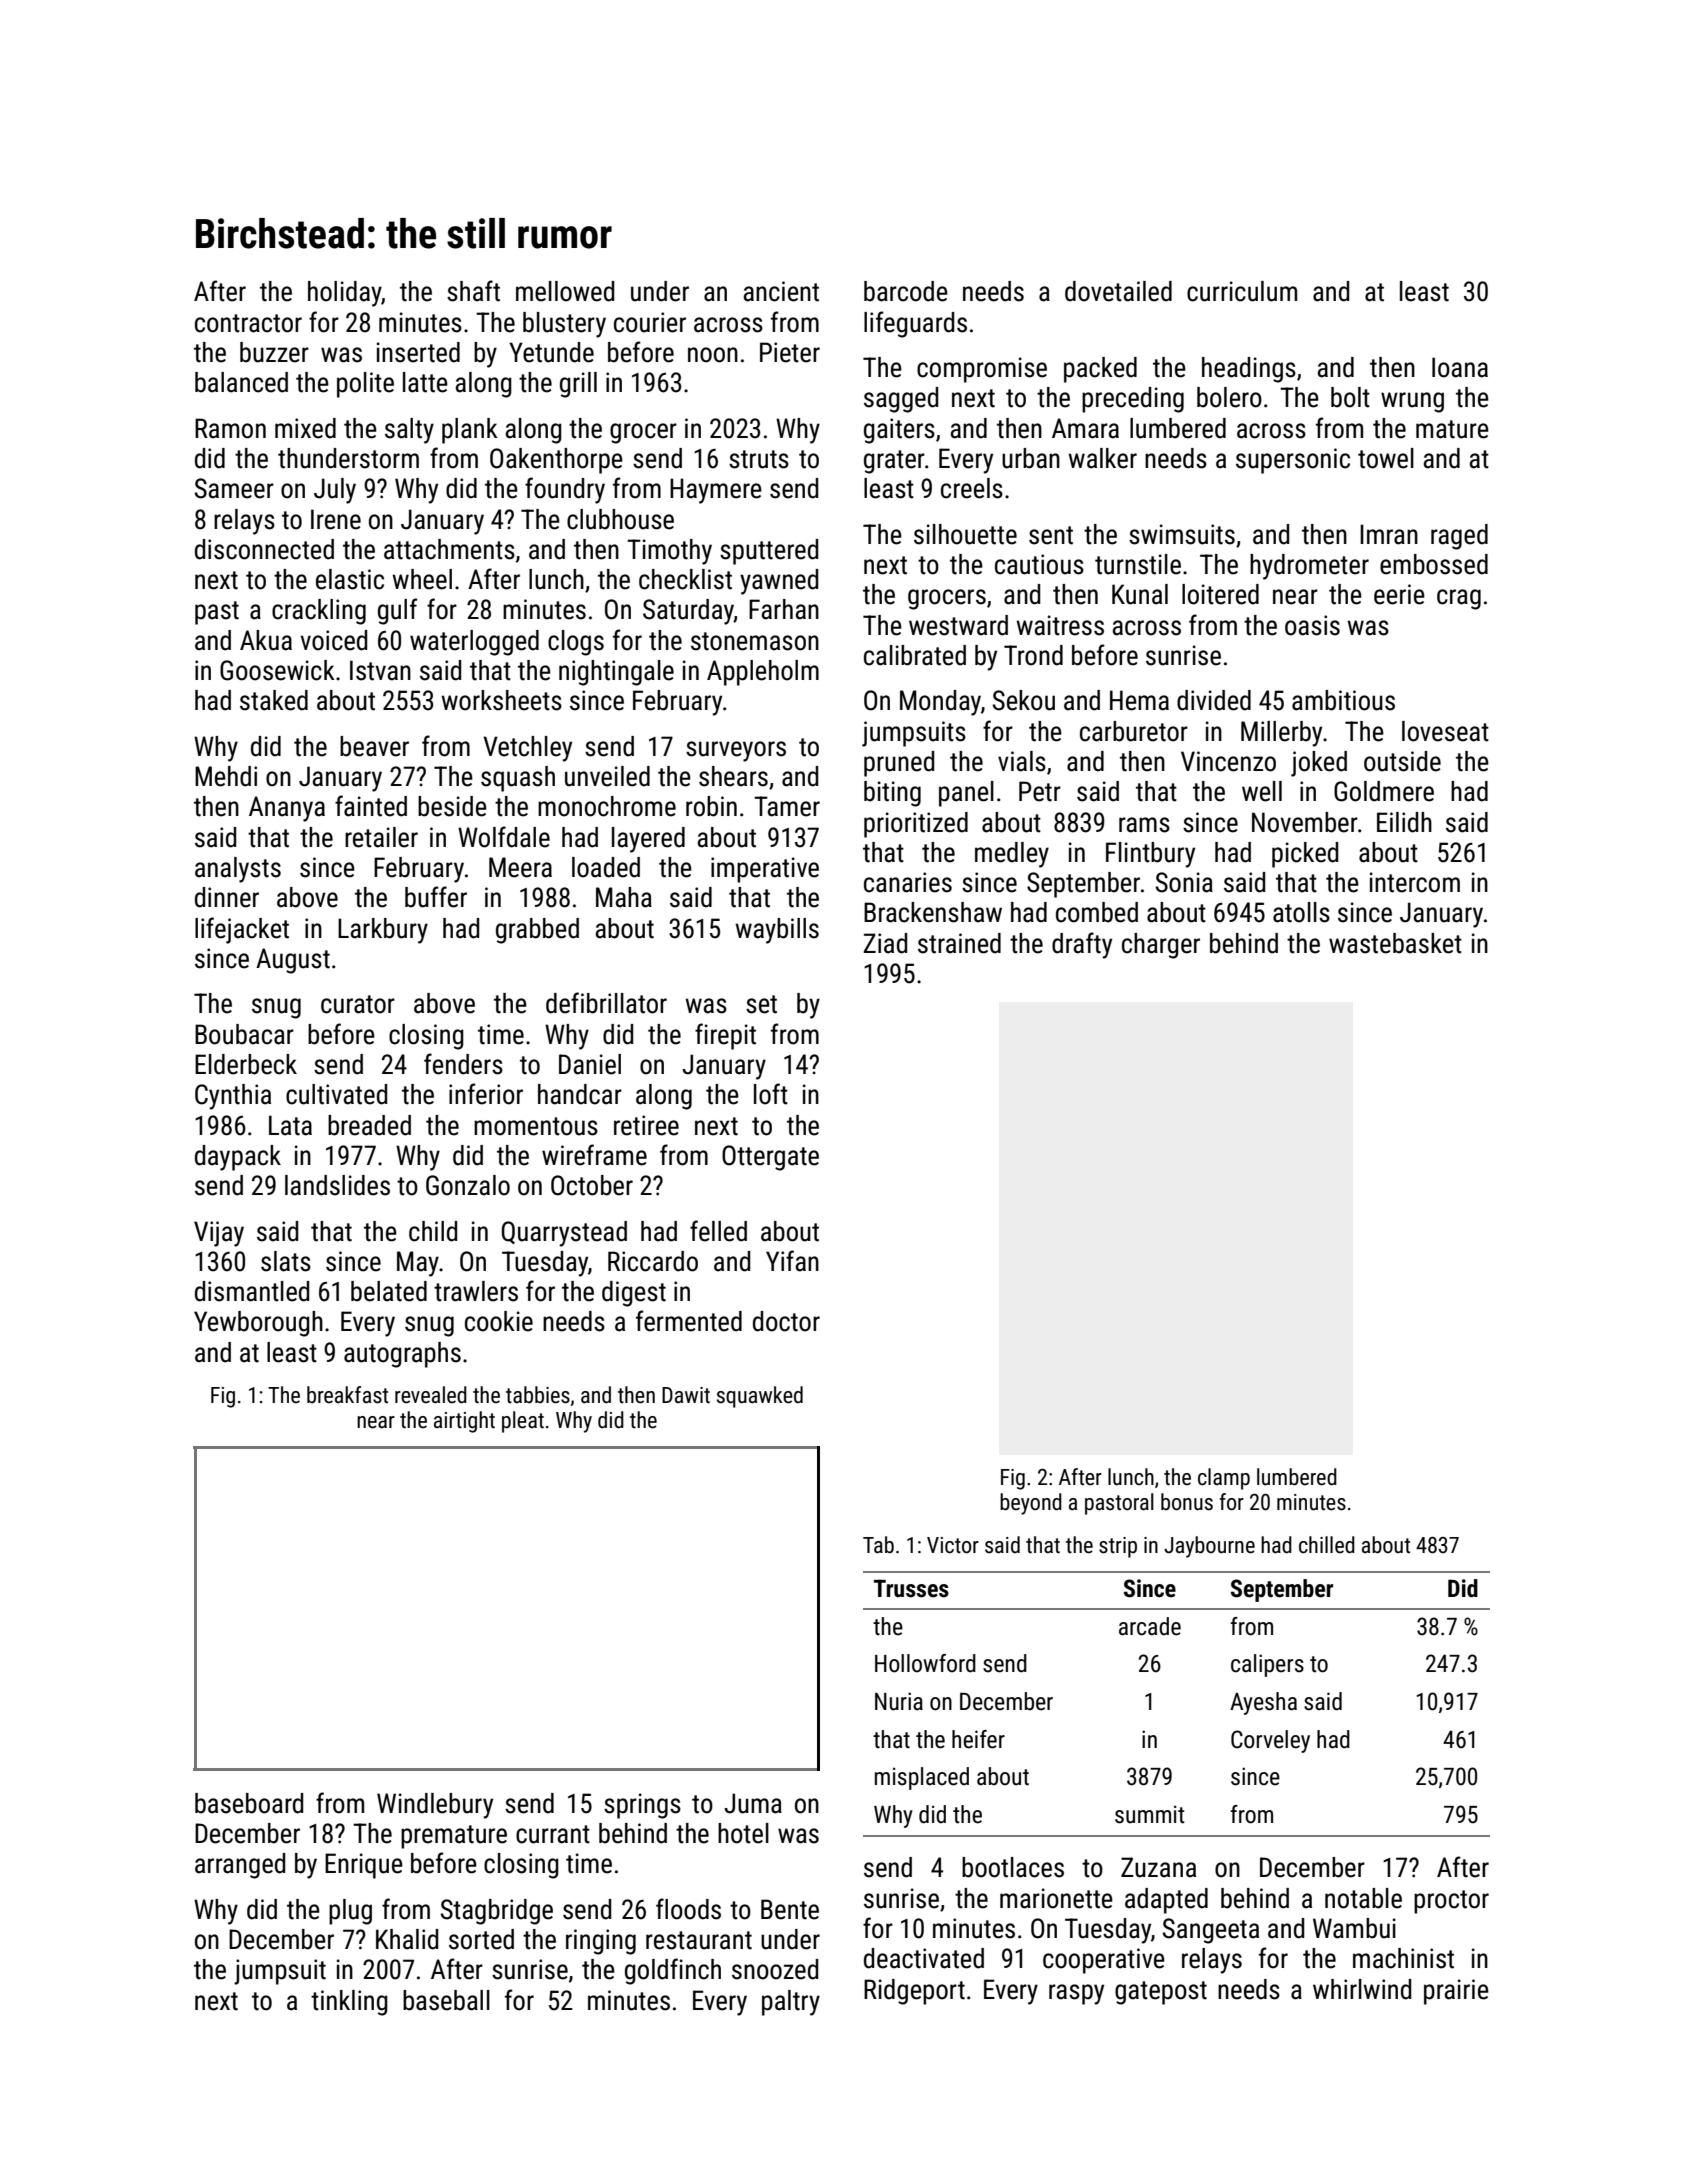 This page has width=1683, height=2178. Describe the element at coordinates (1301, 912) in the page. I see `atolls` at that location.
